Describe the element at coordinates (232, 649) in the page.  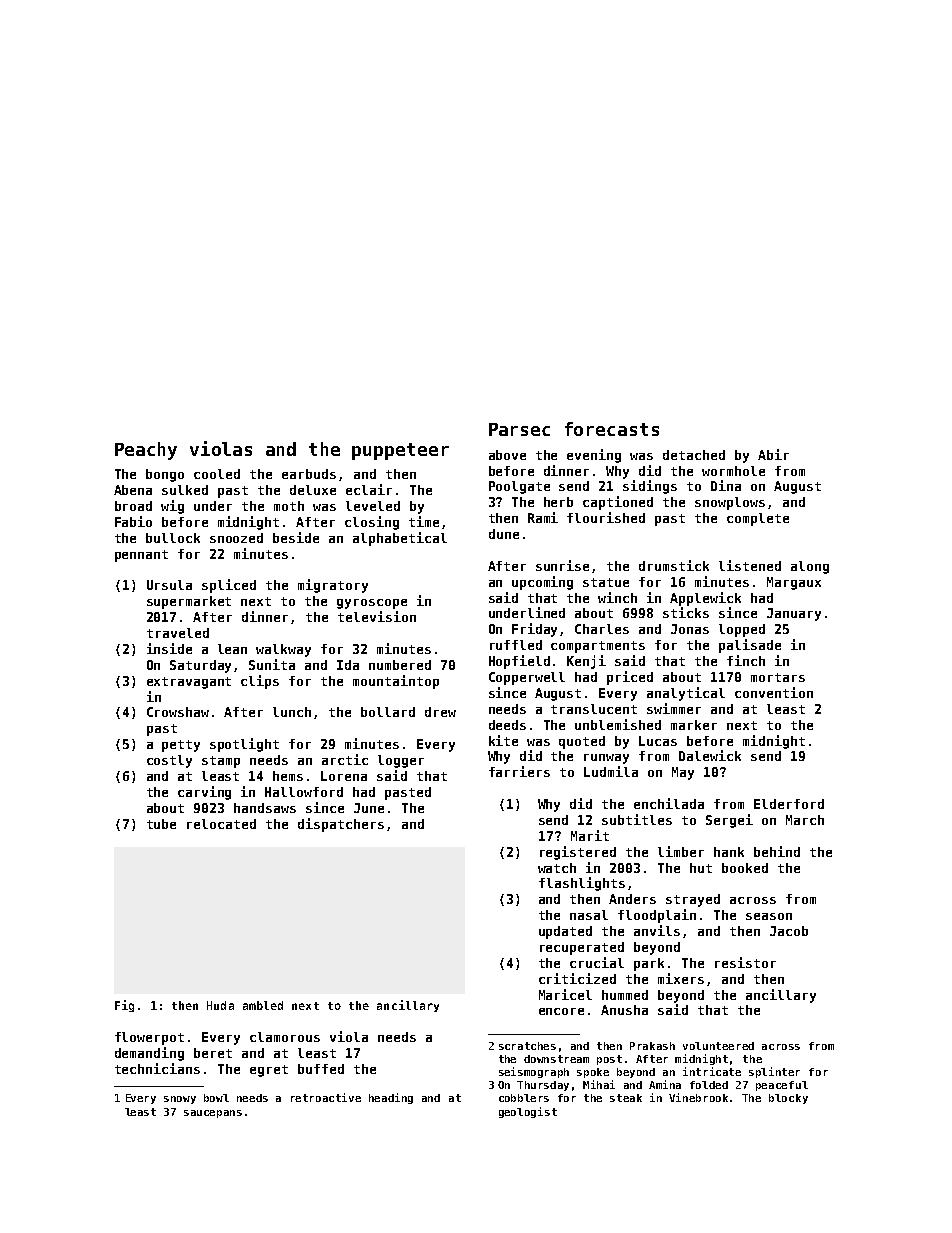
I see `lean` at that location.
